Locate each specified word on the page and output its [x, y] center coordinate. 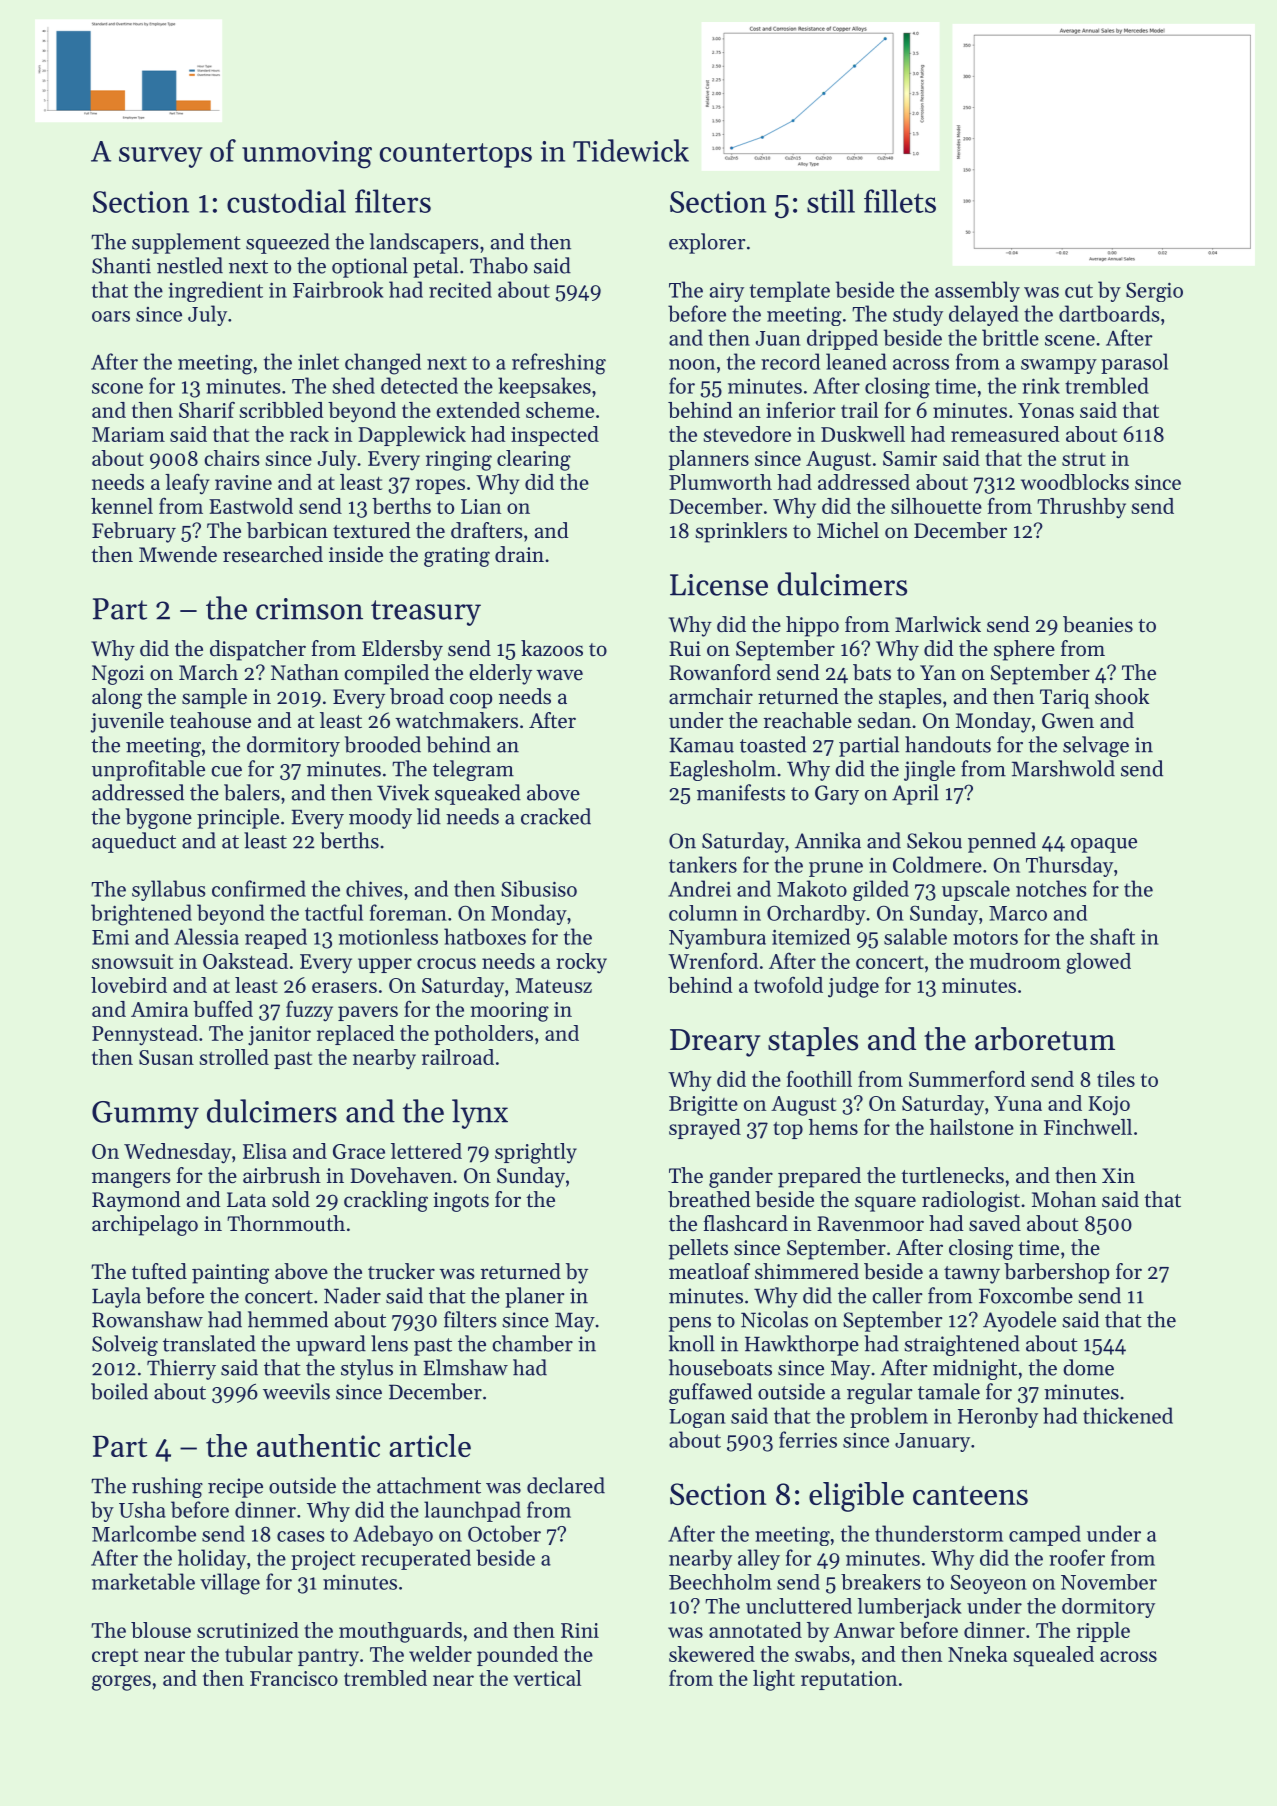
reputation [849, 1680]
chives [374, 888]
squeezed [288, 243]
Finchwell [1088, 1127]
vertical [547, 1678]
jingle [929, 770]
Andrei [699, 888]
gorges [121, 1683]
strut [1084, 459]
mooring [509, 1012]
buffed [223, 1008]
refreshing [559, 364]
